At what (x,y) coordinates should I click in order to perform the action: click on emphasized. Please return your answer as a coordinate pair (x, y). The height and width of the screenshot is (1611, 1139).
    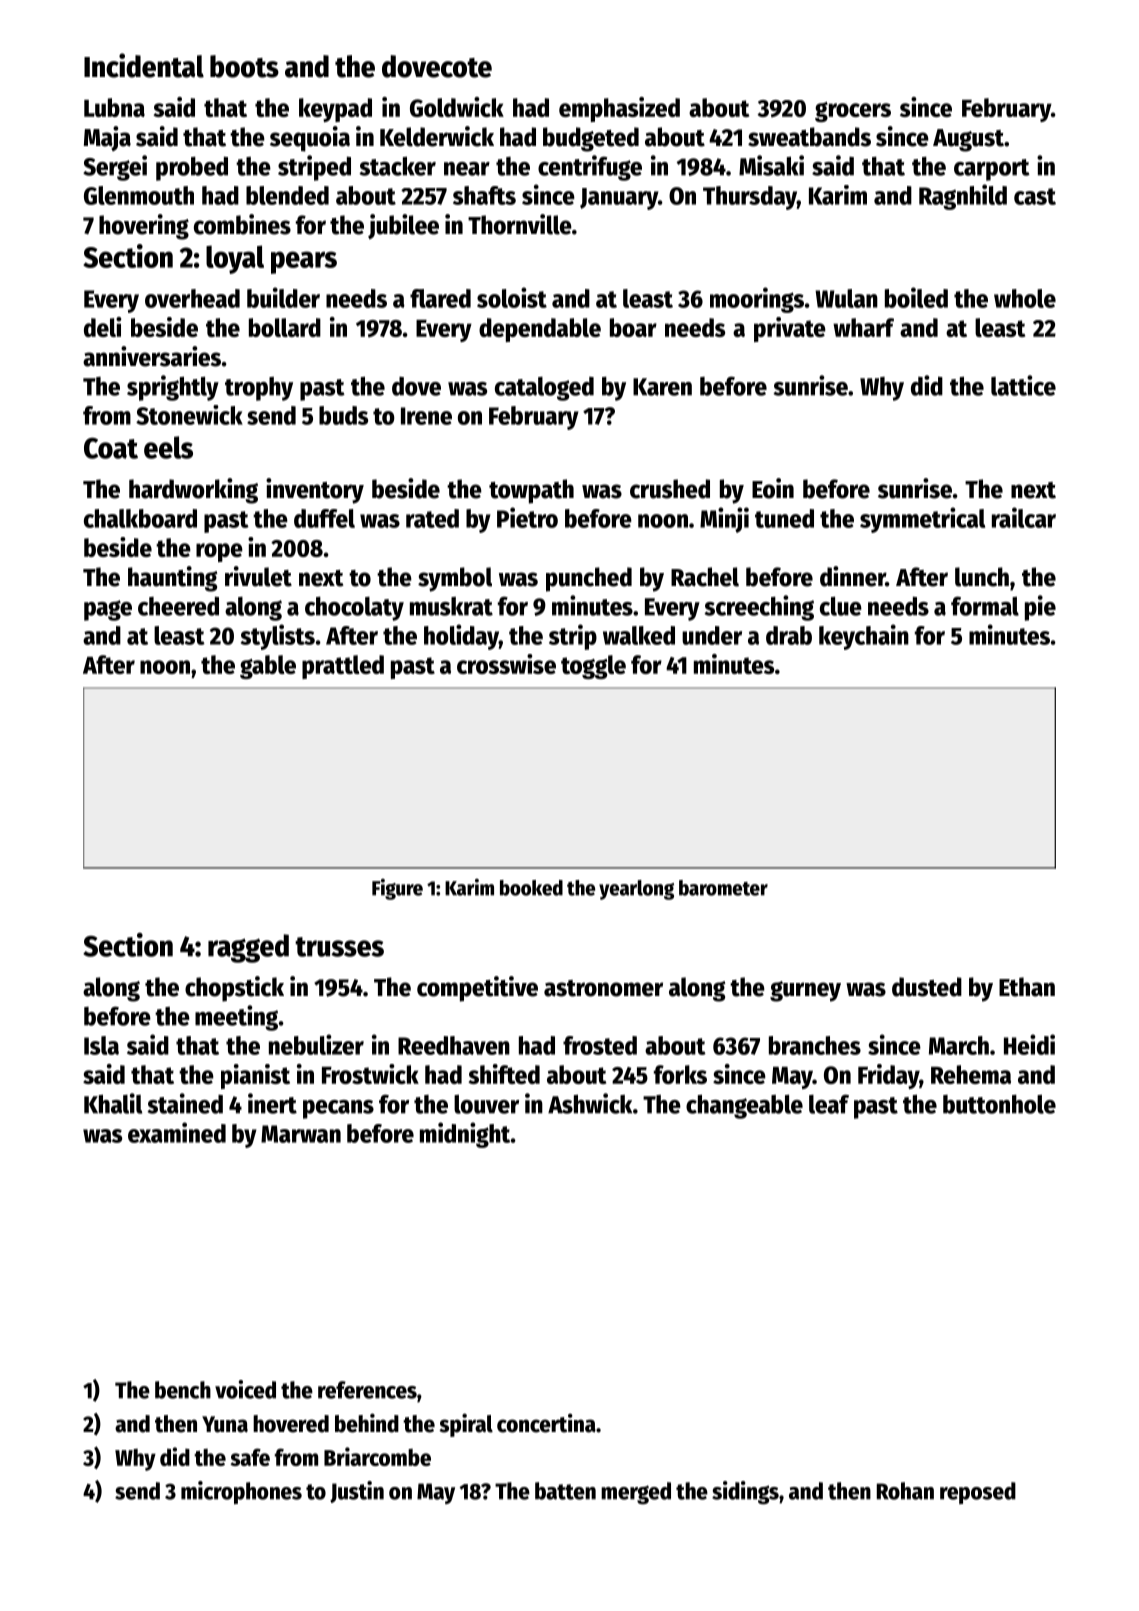
    Looking at the image, I should click on (619, 109).
